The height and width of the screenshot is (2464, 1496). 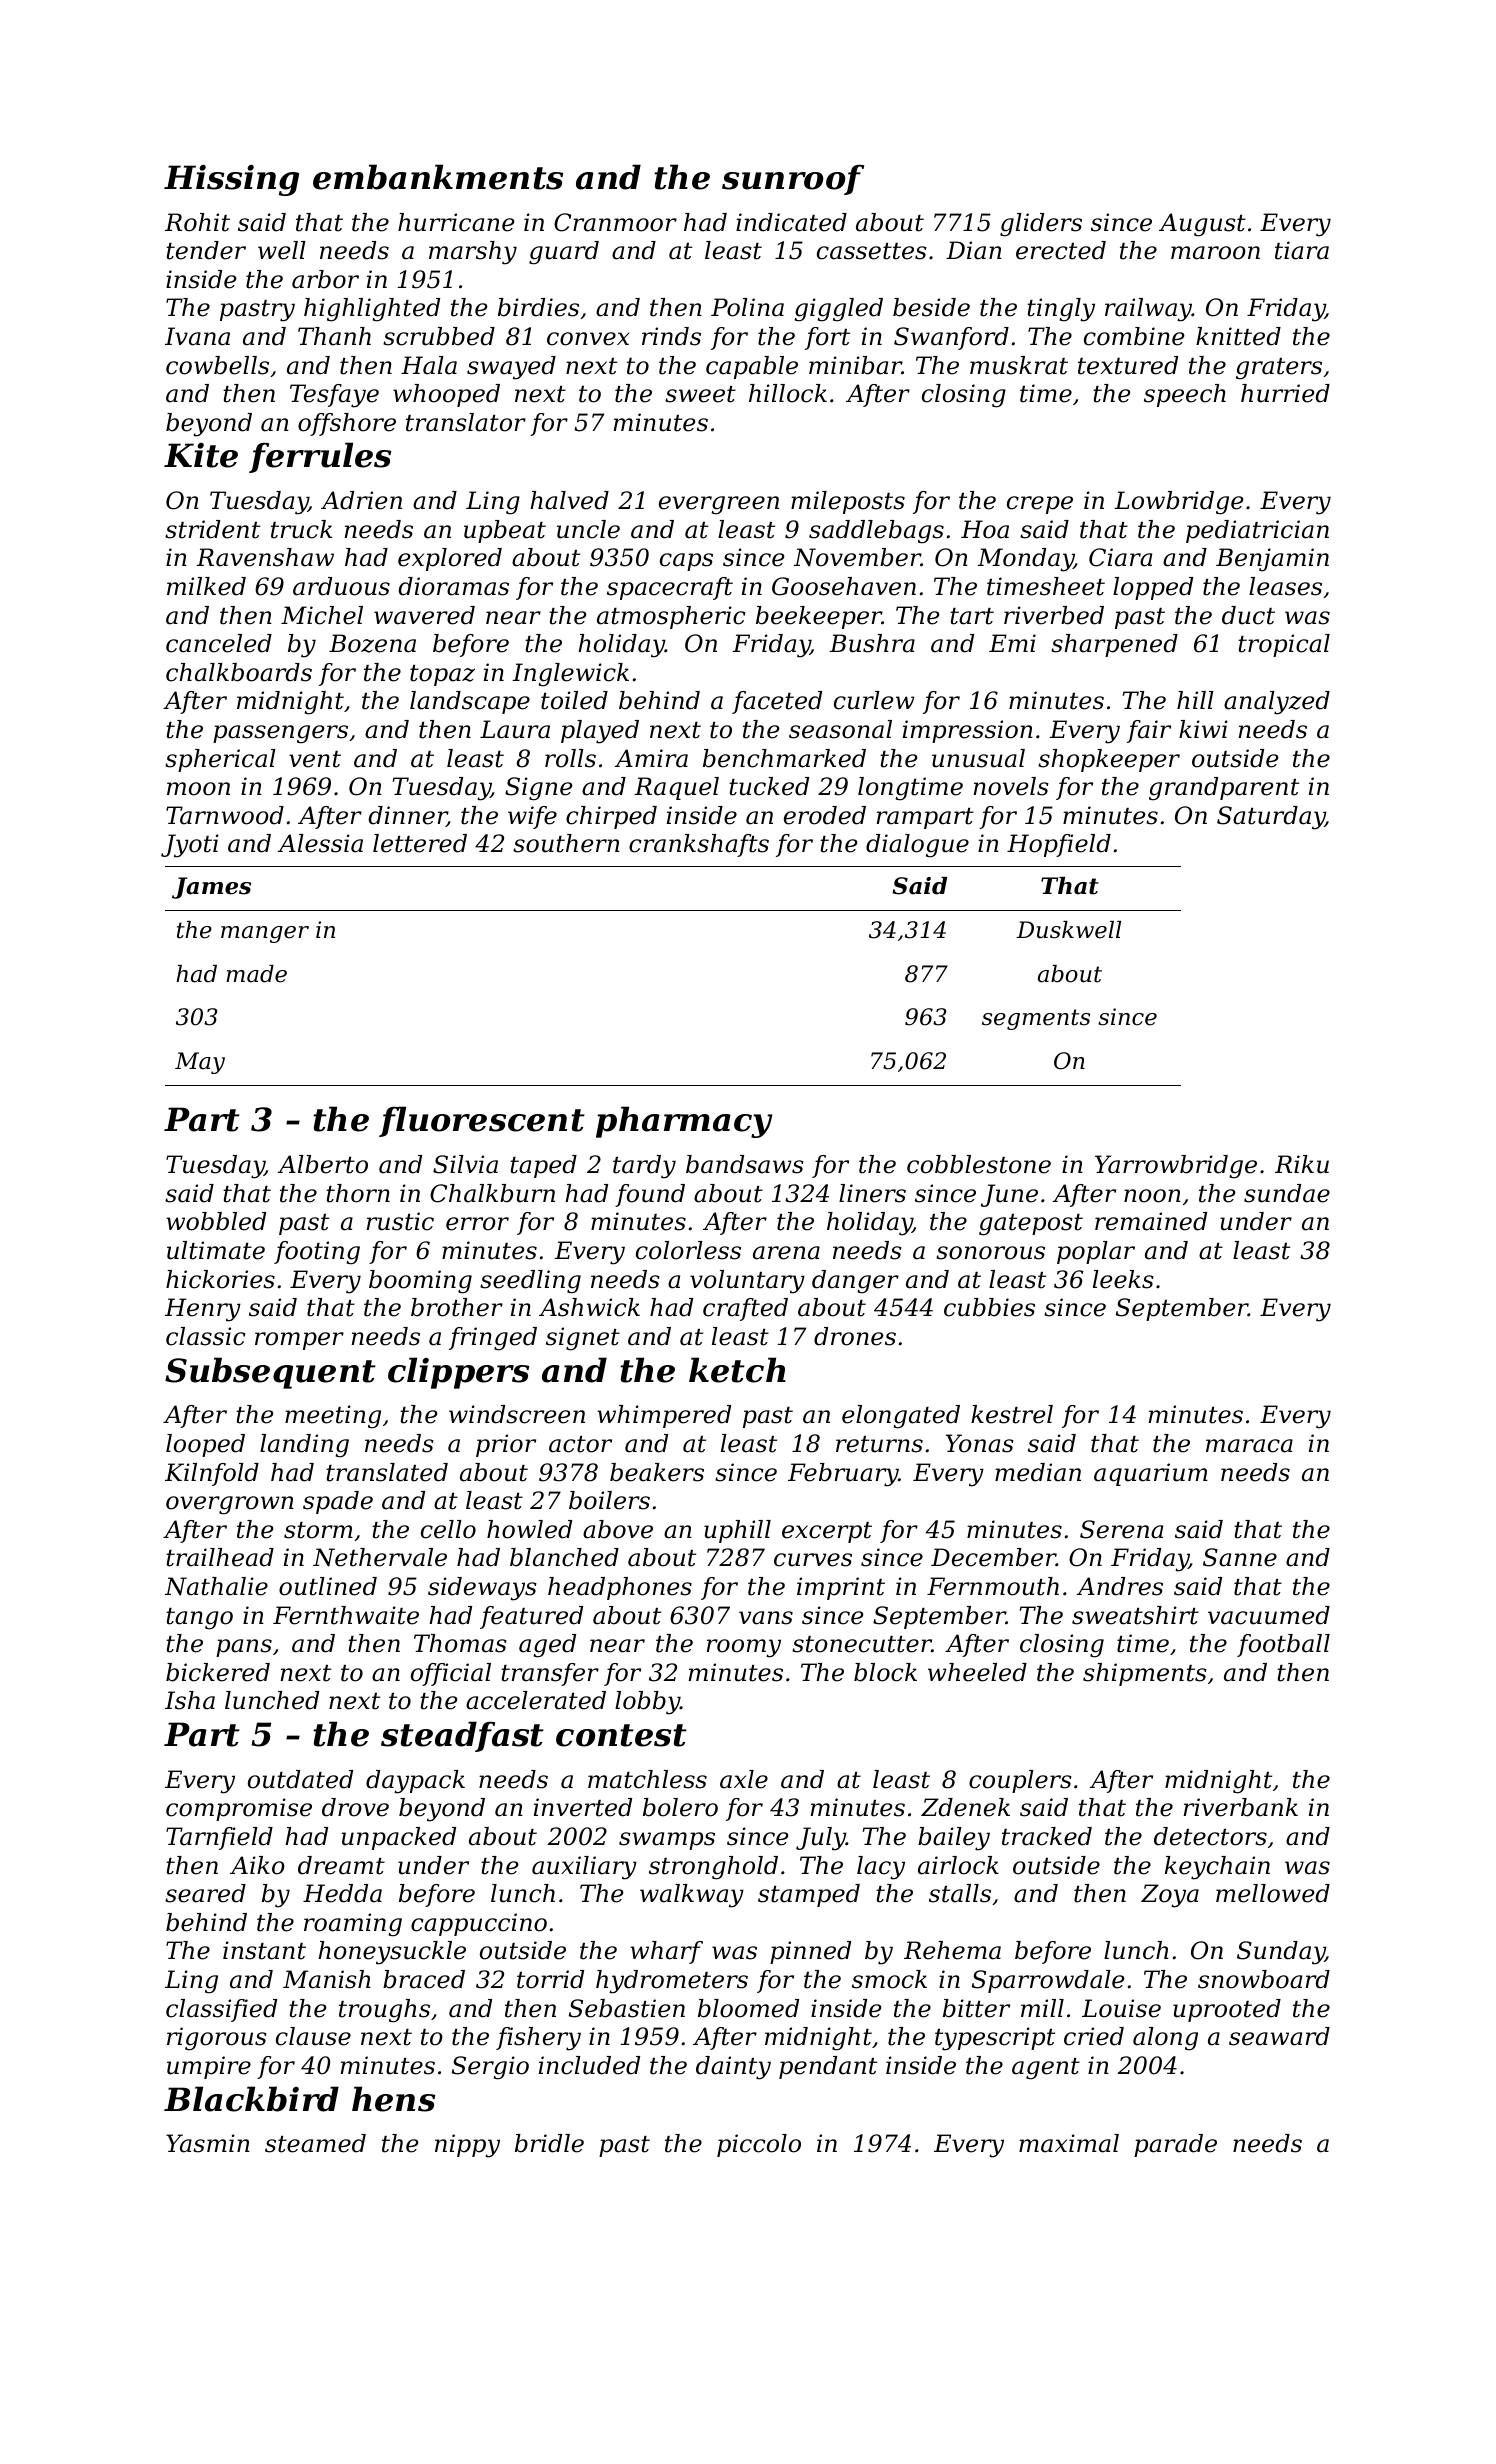 What do you see at coordinates (759, 2145) in the screenshot?
I see `piccolo` at bounding box center [759, 2145].
